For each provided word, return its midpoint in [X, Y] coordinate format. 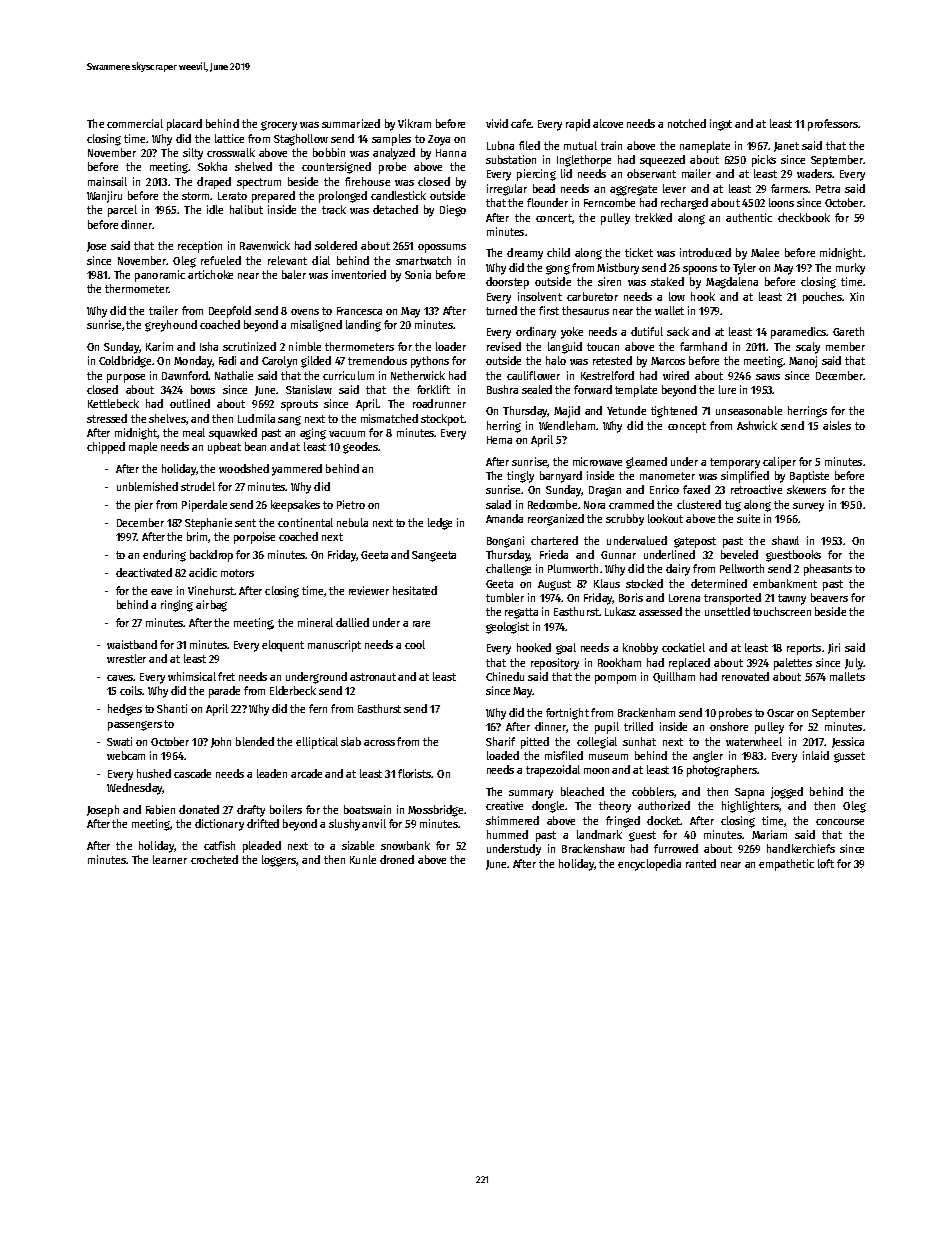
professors [833, 125]
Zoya [439, 140]
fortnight [567, 714]
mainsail [107, 181]
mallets [847, 676]
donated [199, 809]
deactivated [144, 572]
